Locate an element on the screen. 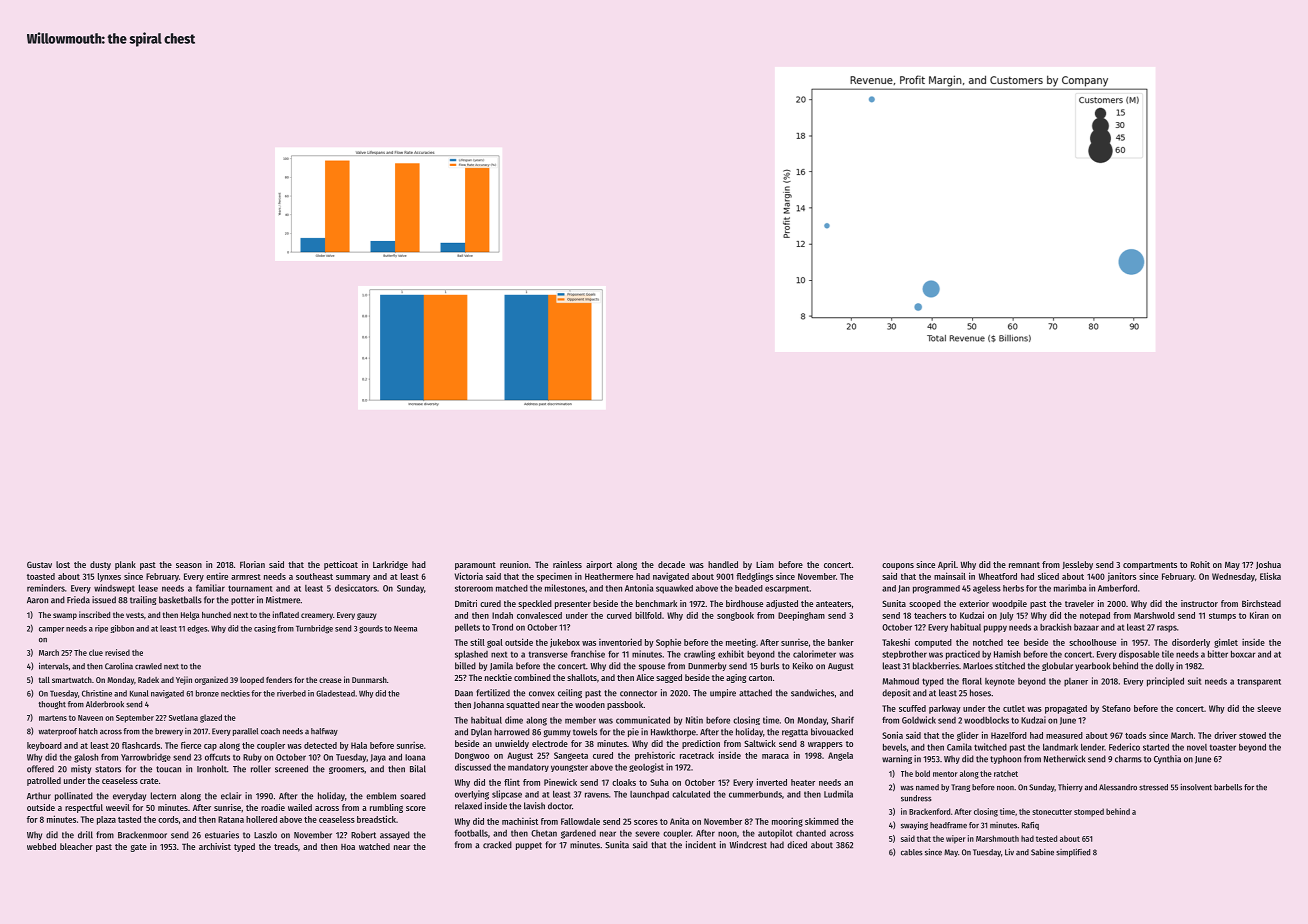 The width and height of the screenshot is (1308, 924). Dylan is located at coordinates (481, 732).
